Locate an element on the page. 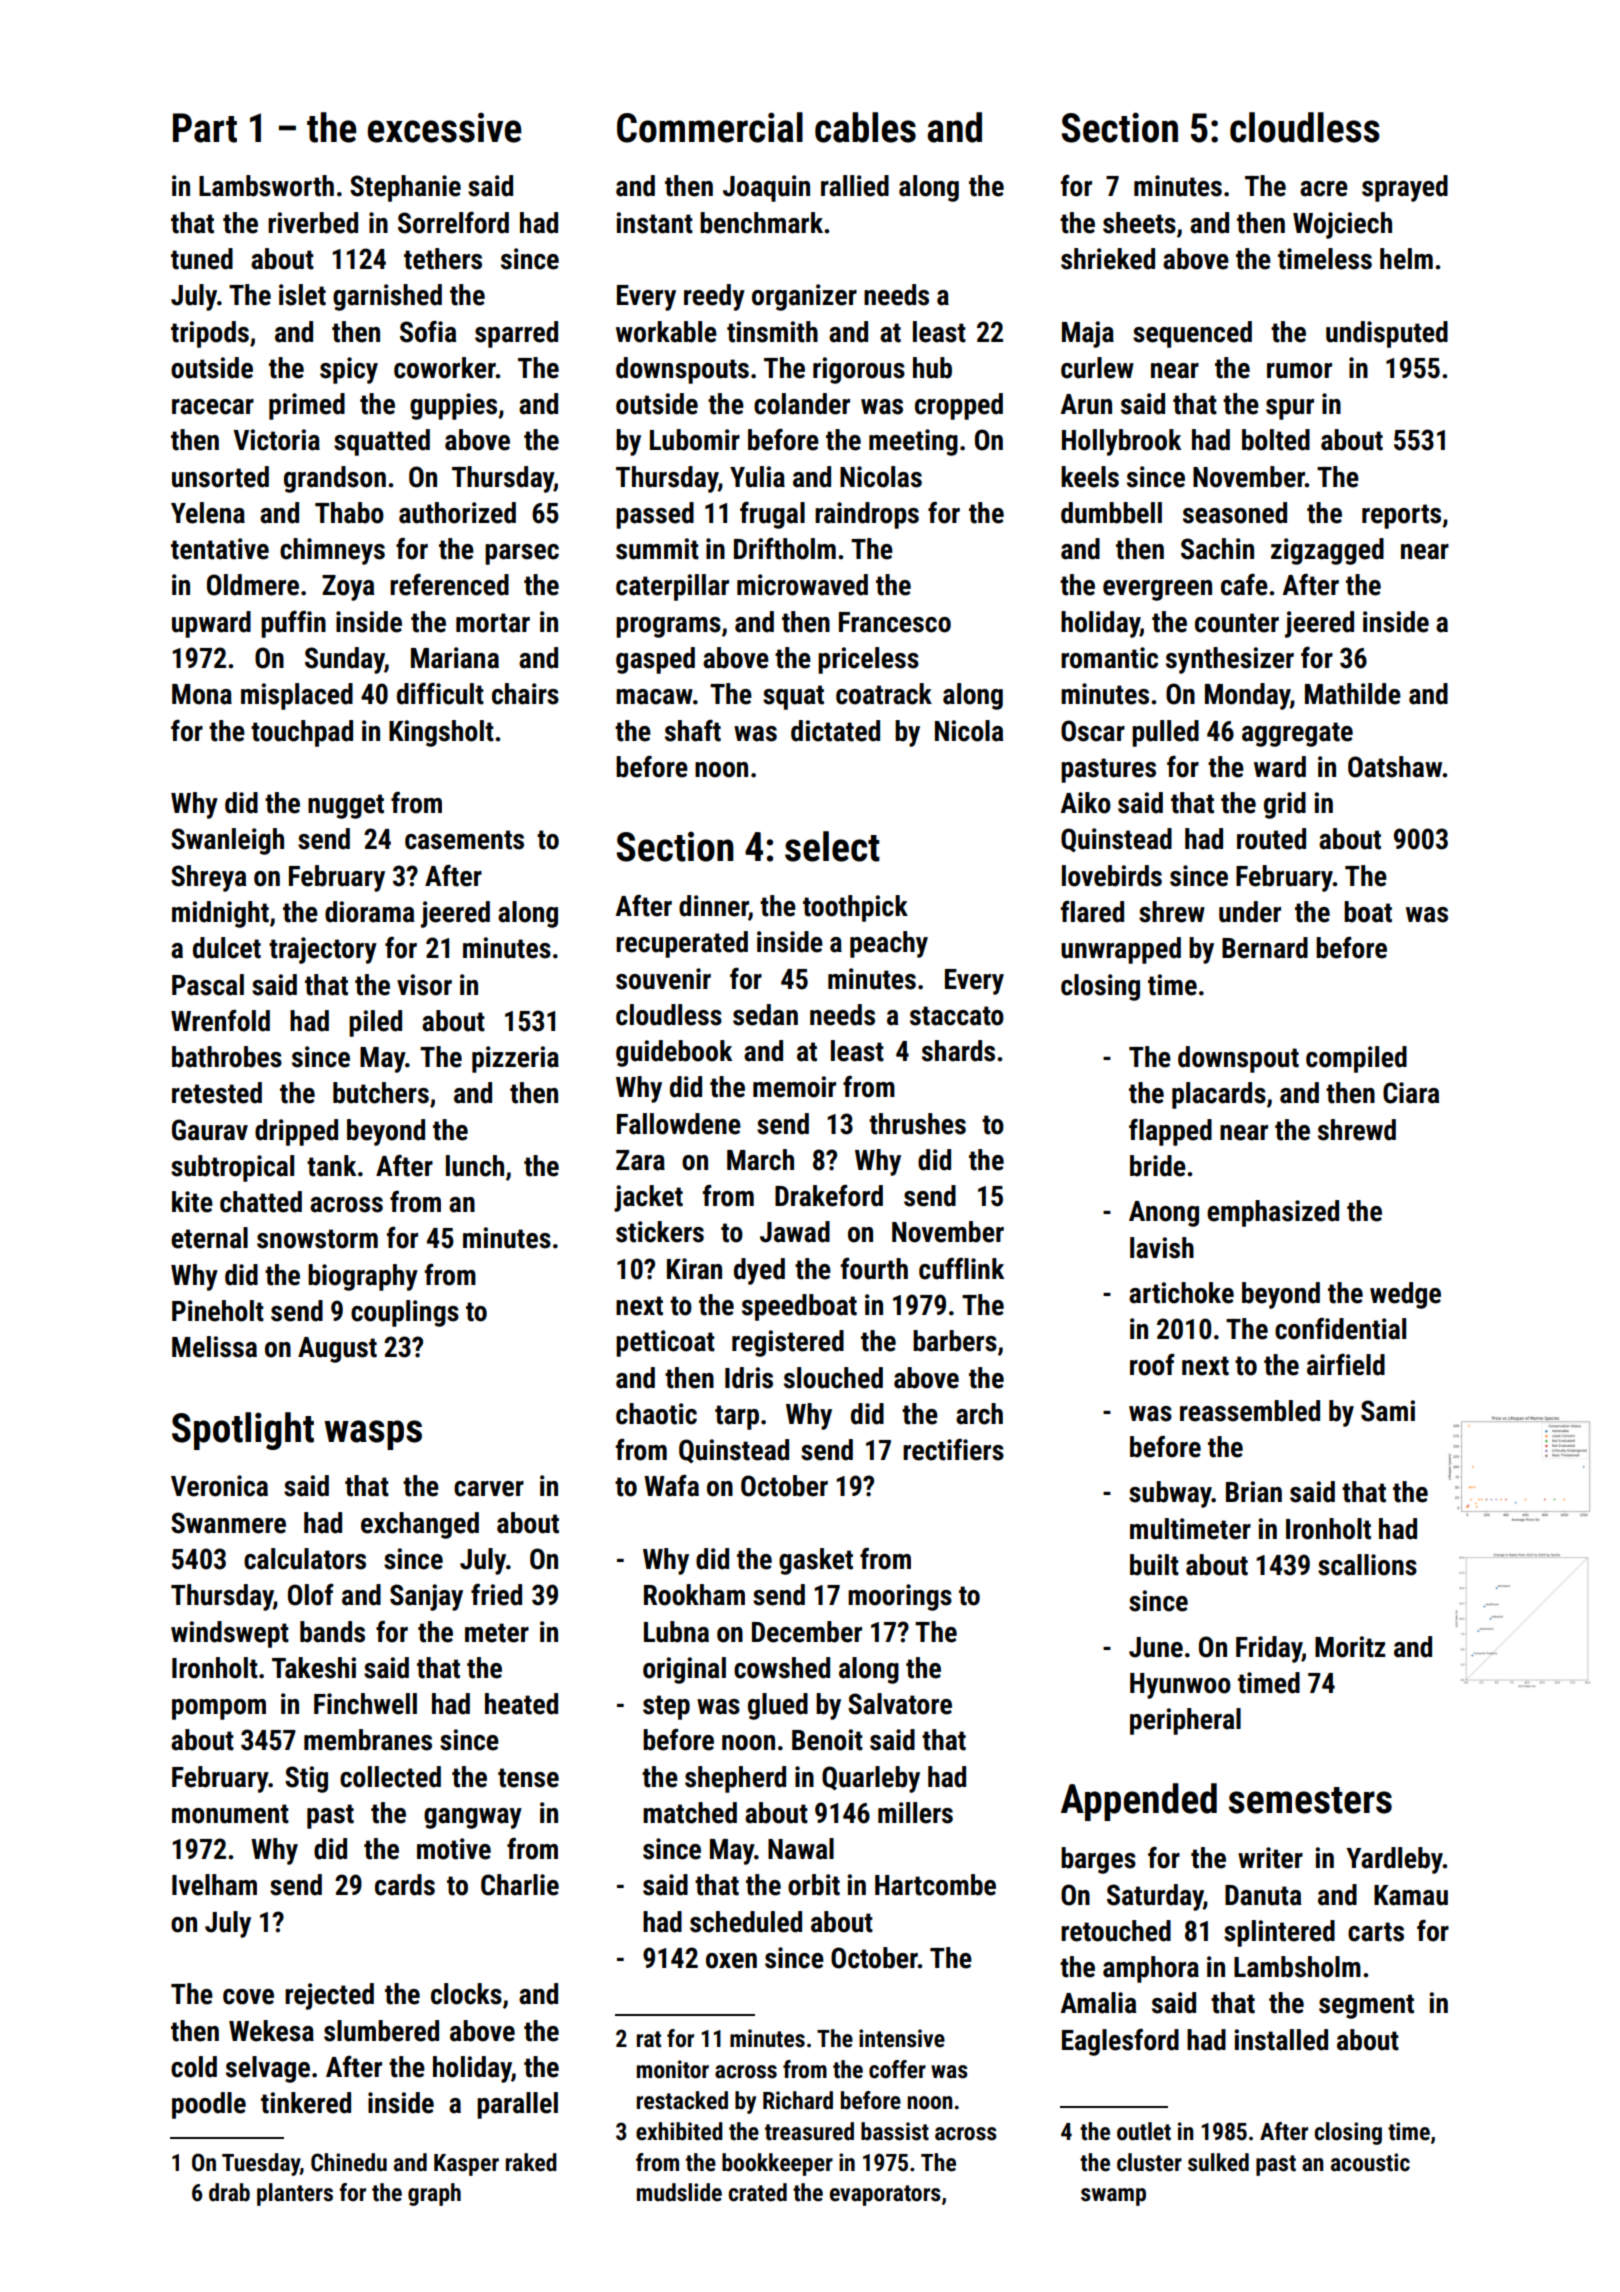  Wrenfold is located at coordinates (220, 1020).
